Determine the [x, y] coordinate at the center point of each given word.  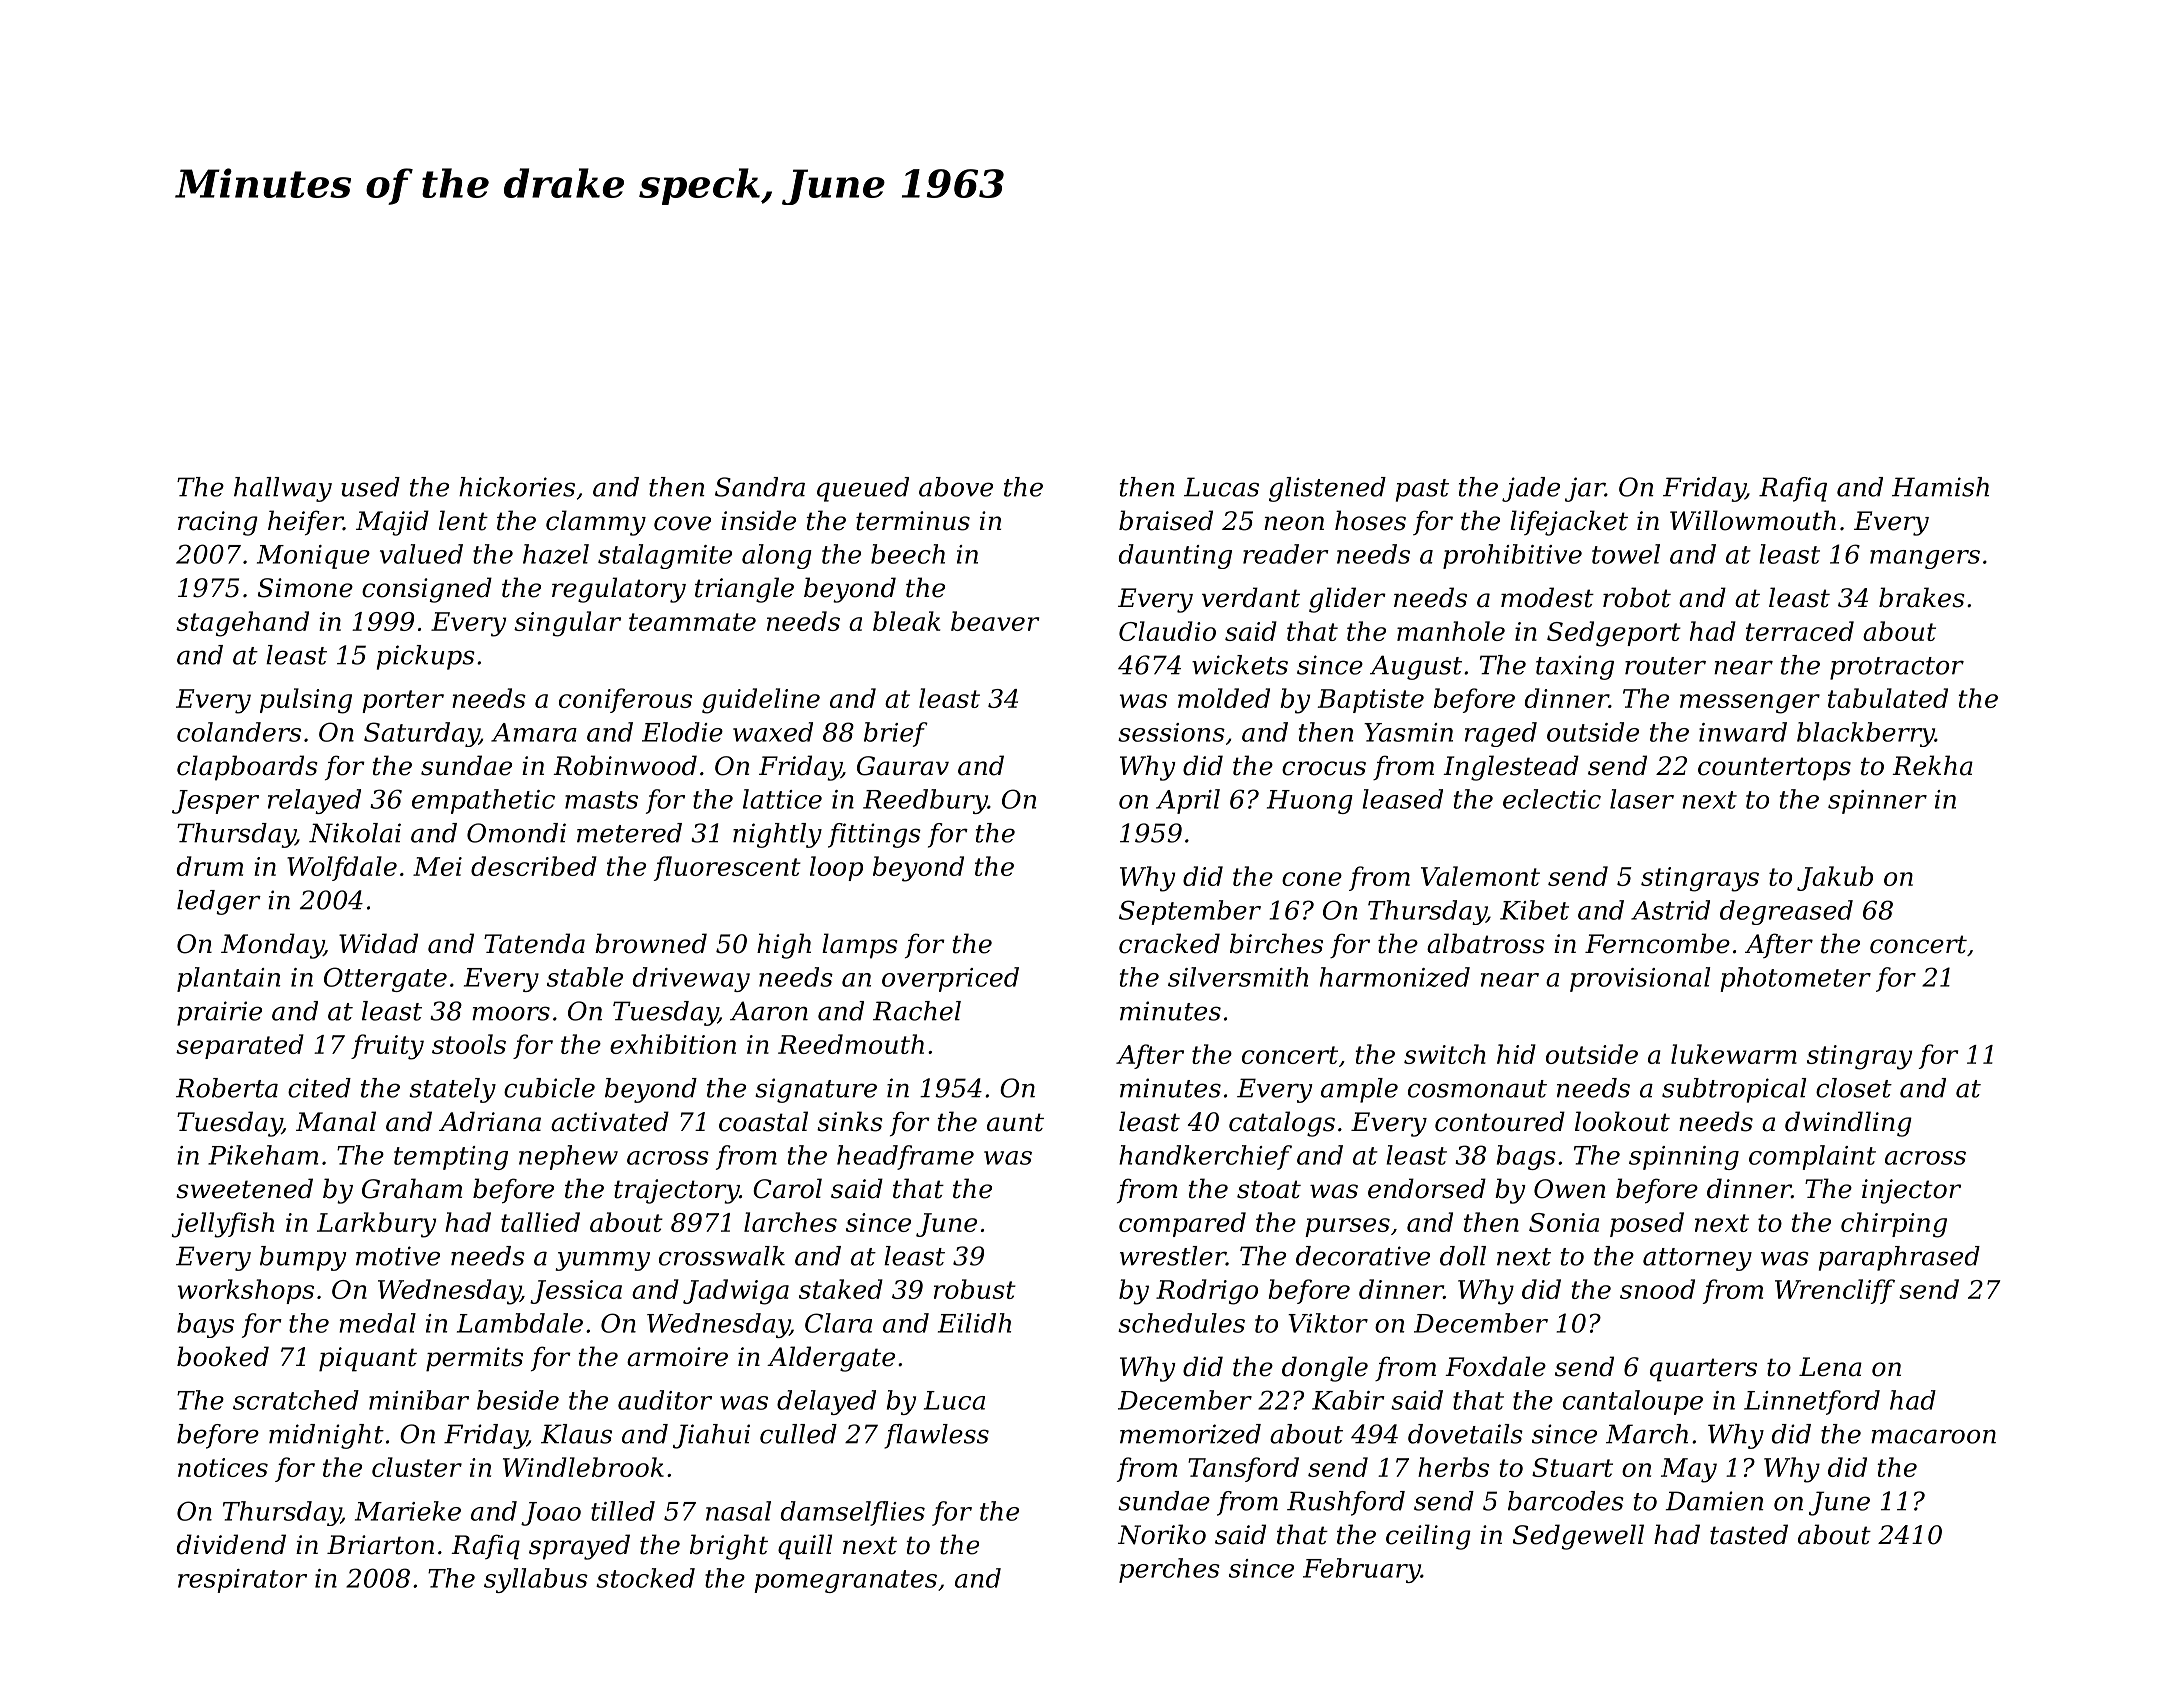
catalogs [1282, 1124]
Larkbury [376, 1225]
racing [218, 523]
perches [1169, 1570]
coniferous [625, 700]
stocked [645, 1578]
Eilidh [974, 1323]
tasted [1749, 1534]
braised [1166, 520]
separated [240, 1046]
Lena [1830, 1367]
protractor [1897, 668]
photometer [1795, 979]
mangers [1925, 559]
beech [908, 554]
